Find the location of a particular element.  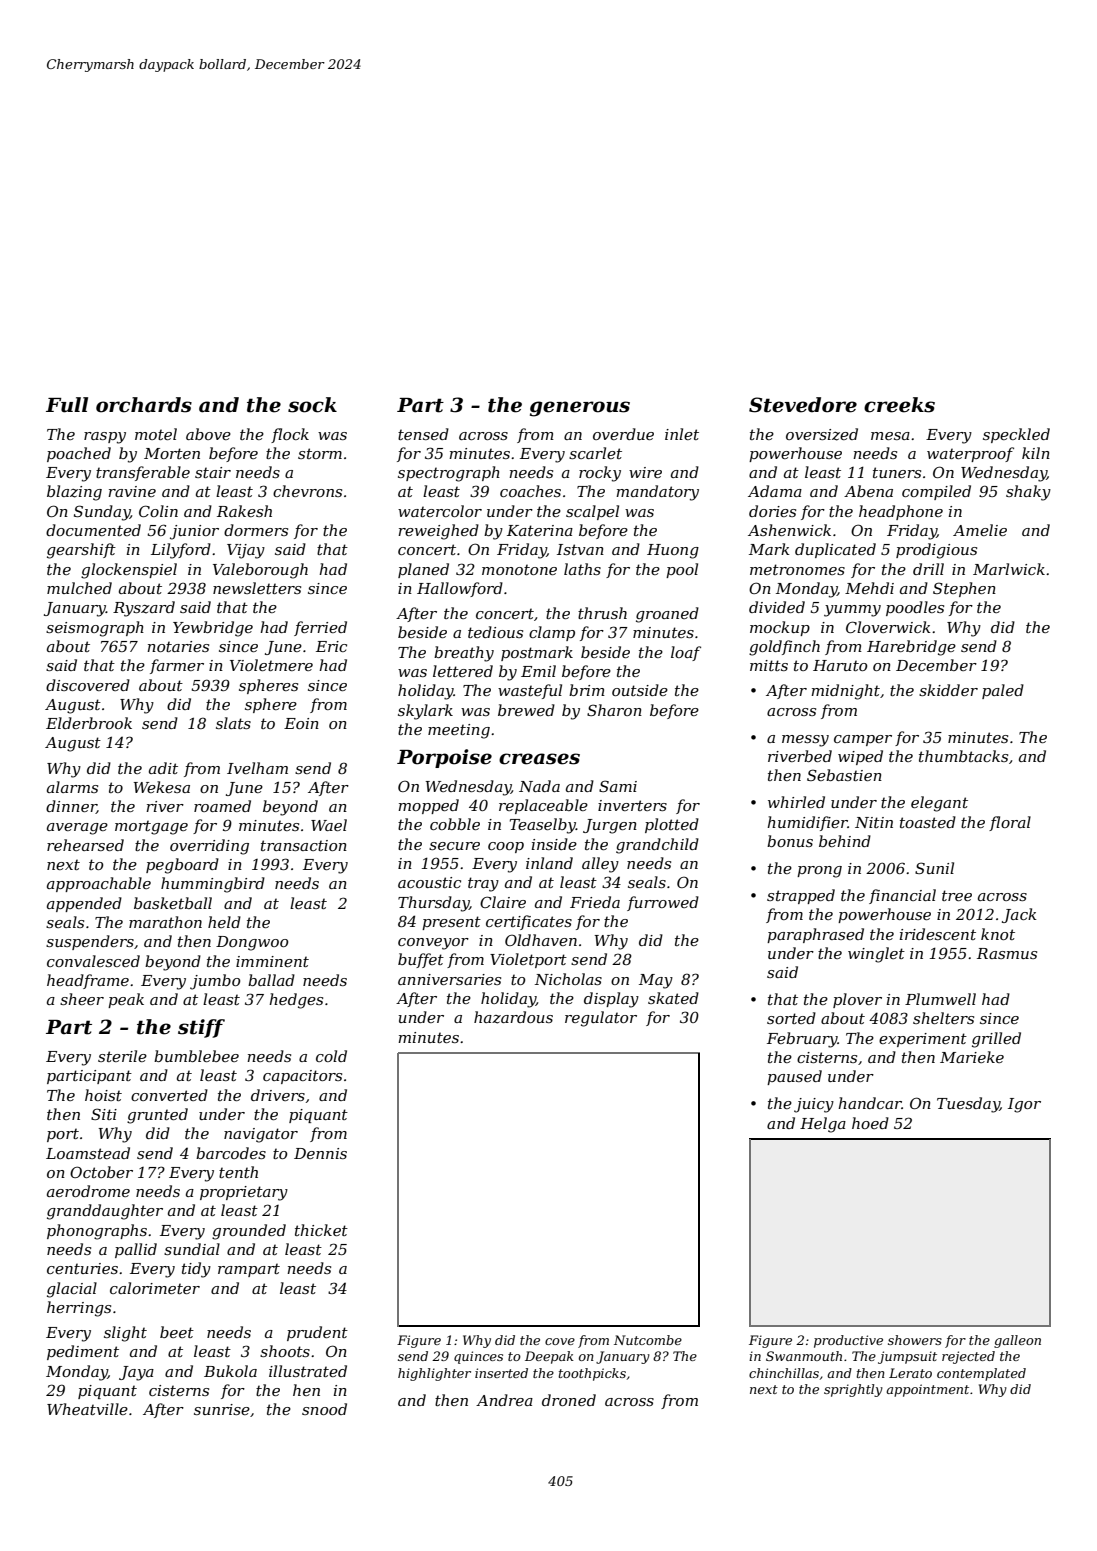

compiled is located at coordinates (936, 492).
